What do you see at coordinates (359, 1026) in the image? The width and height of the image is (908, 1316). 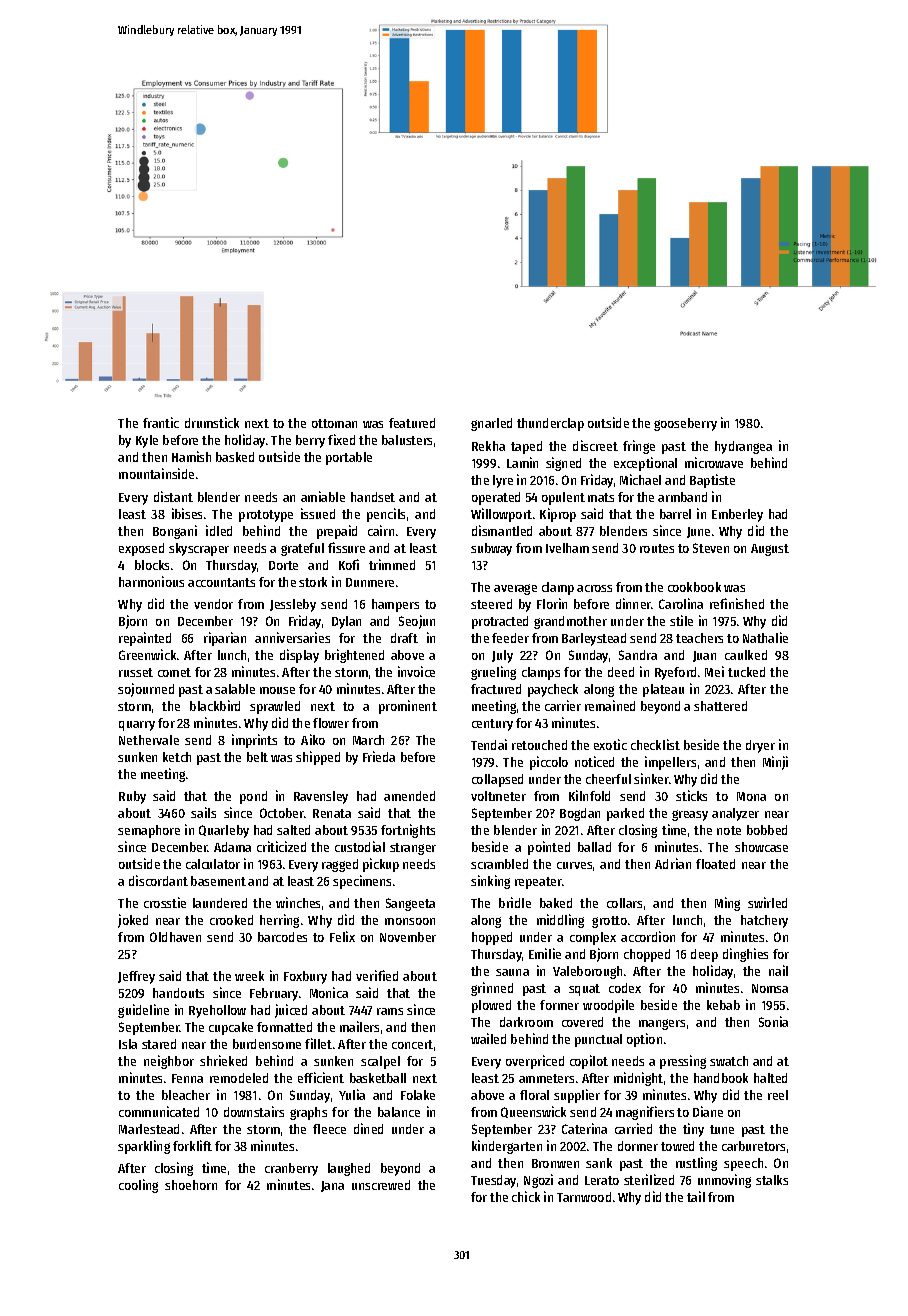 I see `mailers` at bounding box center [359, 1026].
